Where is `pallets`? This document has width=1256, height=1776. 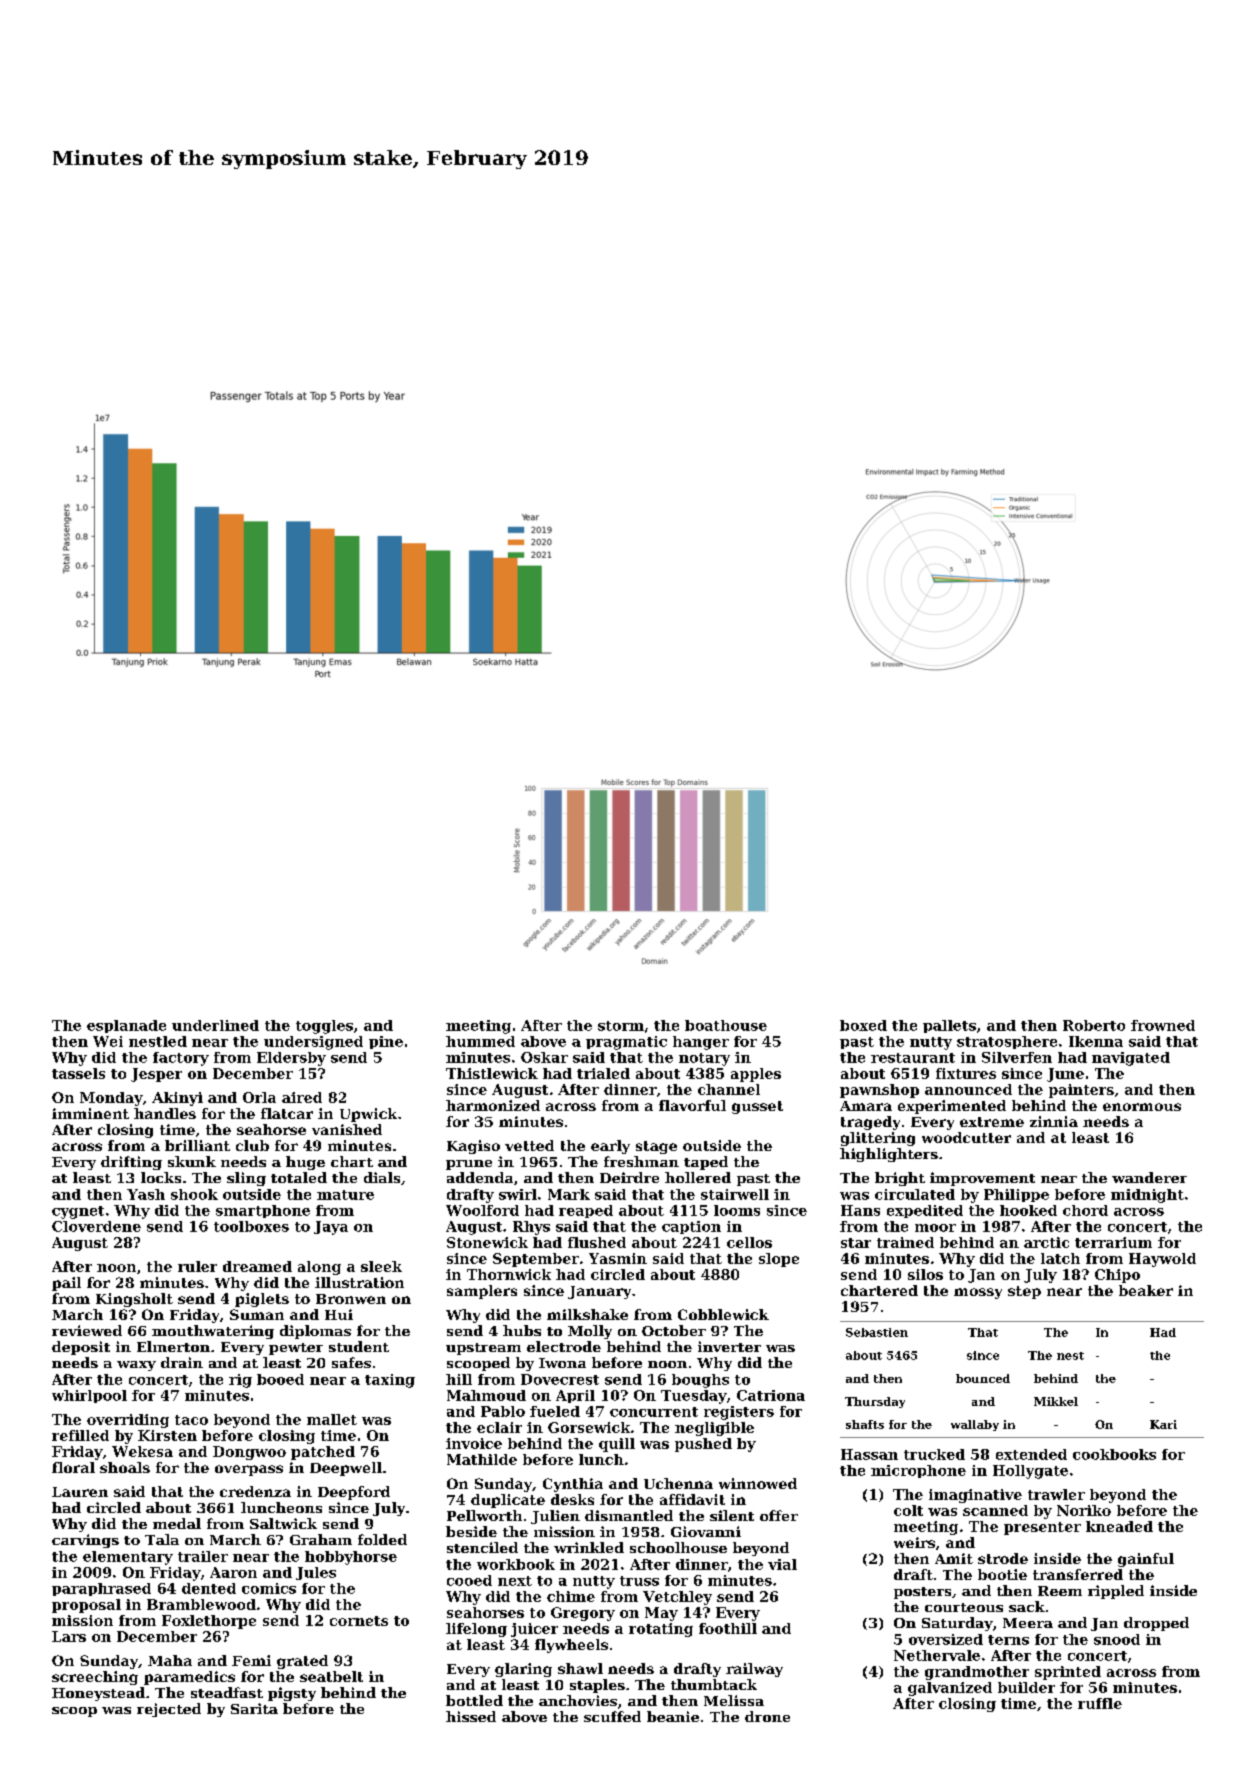 pallets is located at coordinates (949, 1026).
